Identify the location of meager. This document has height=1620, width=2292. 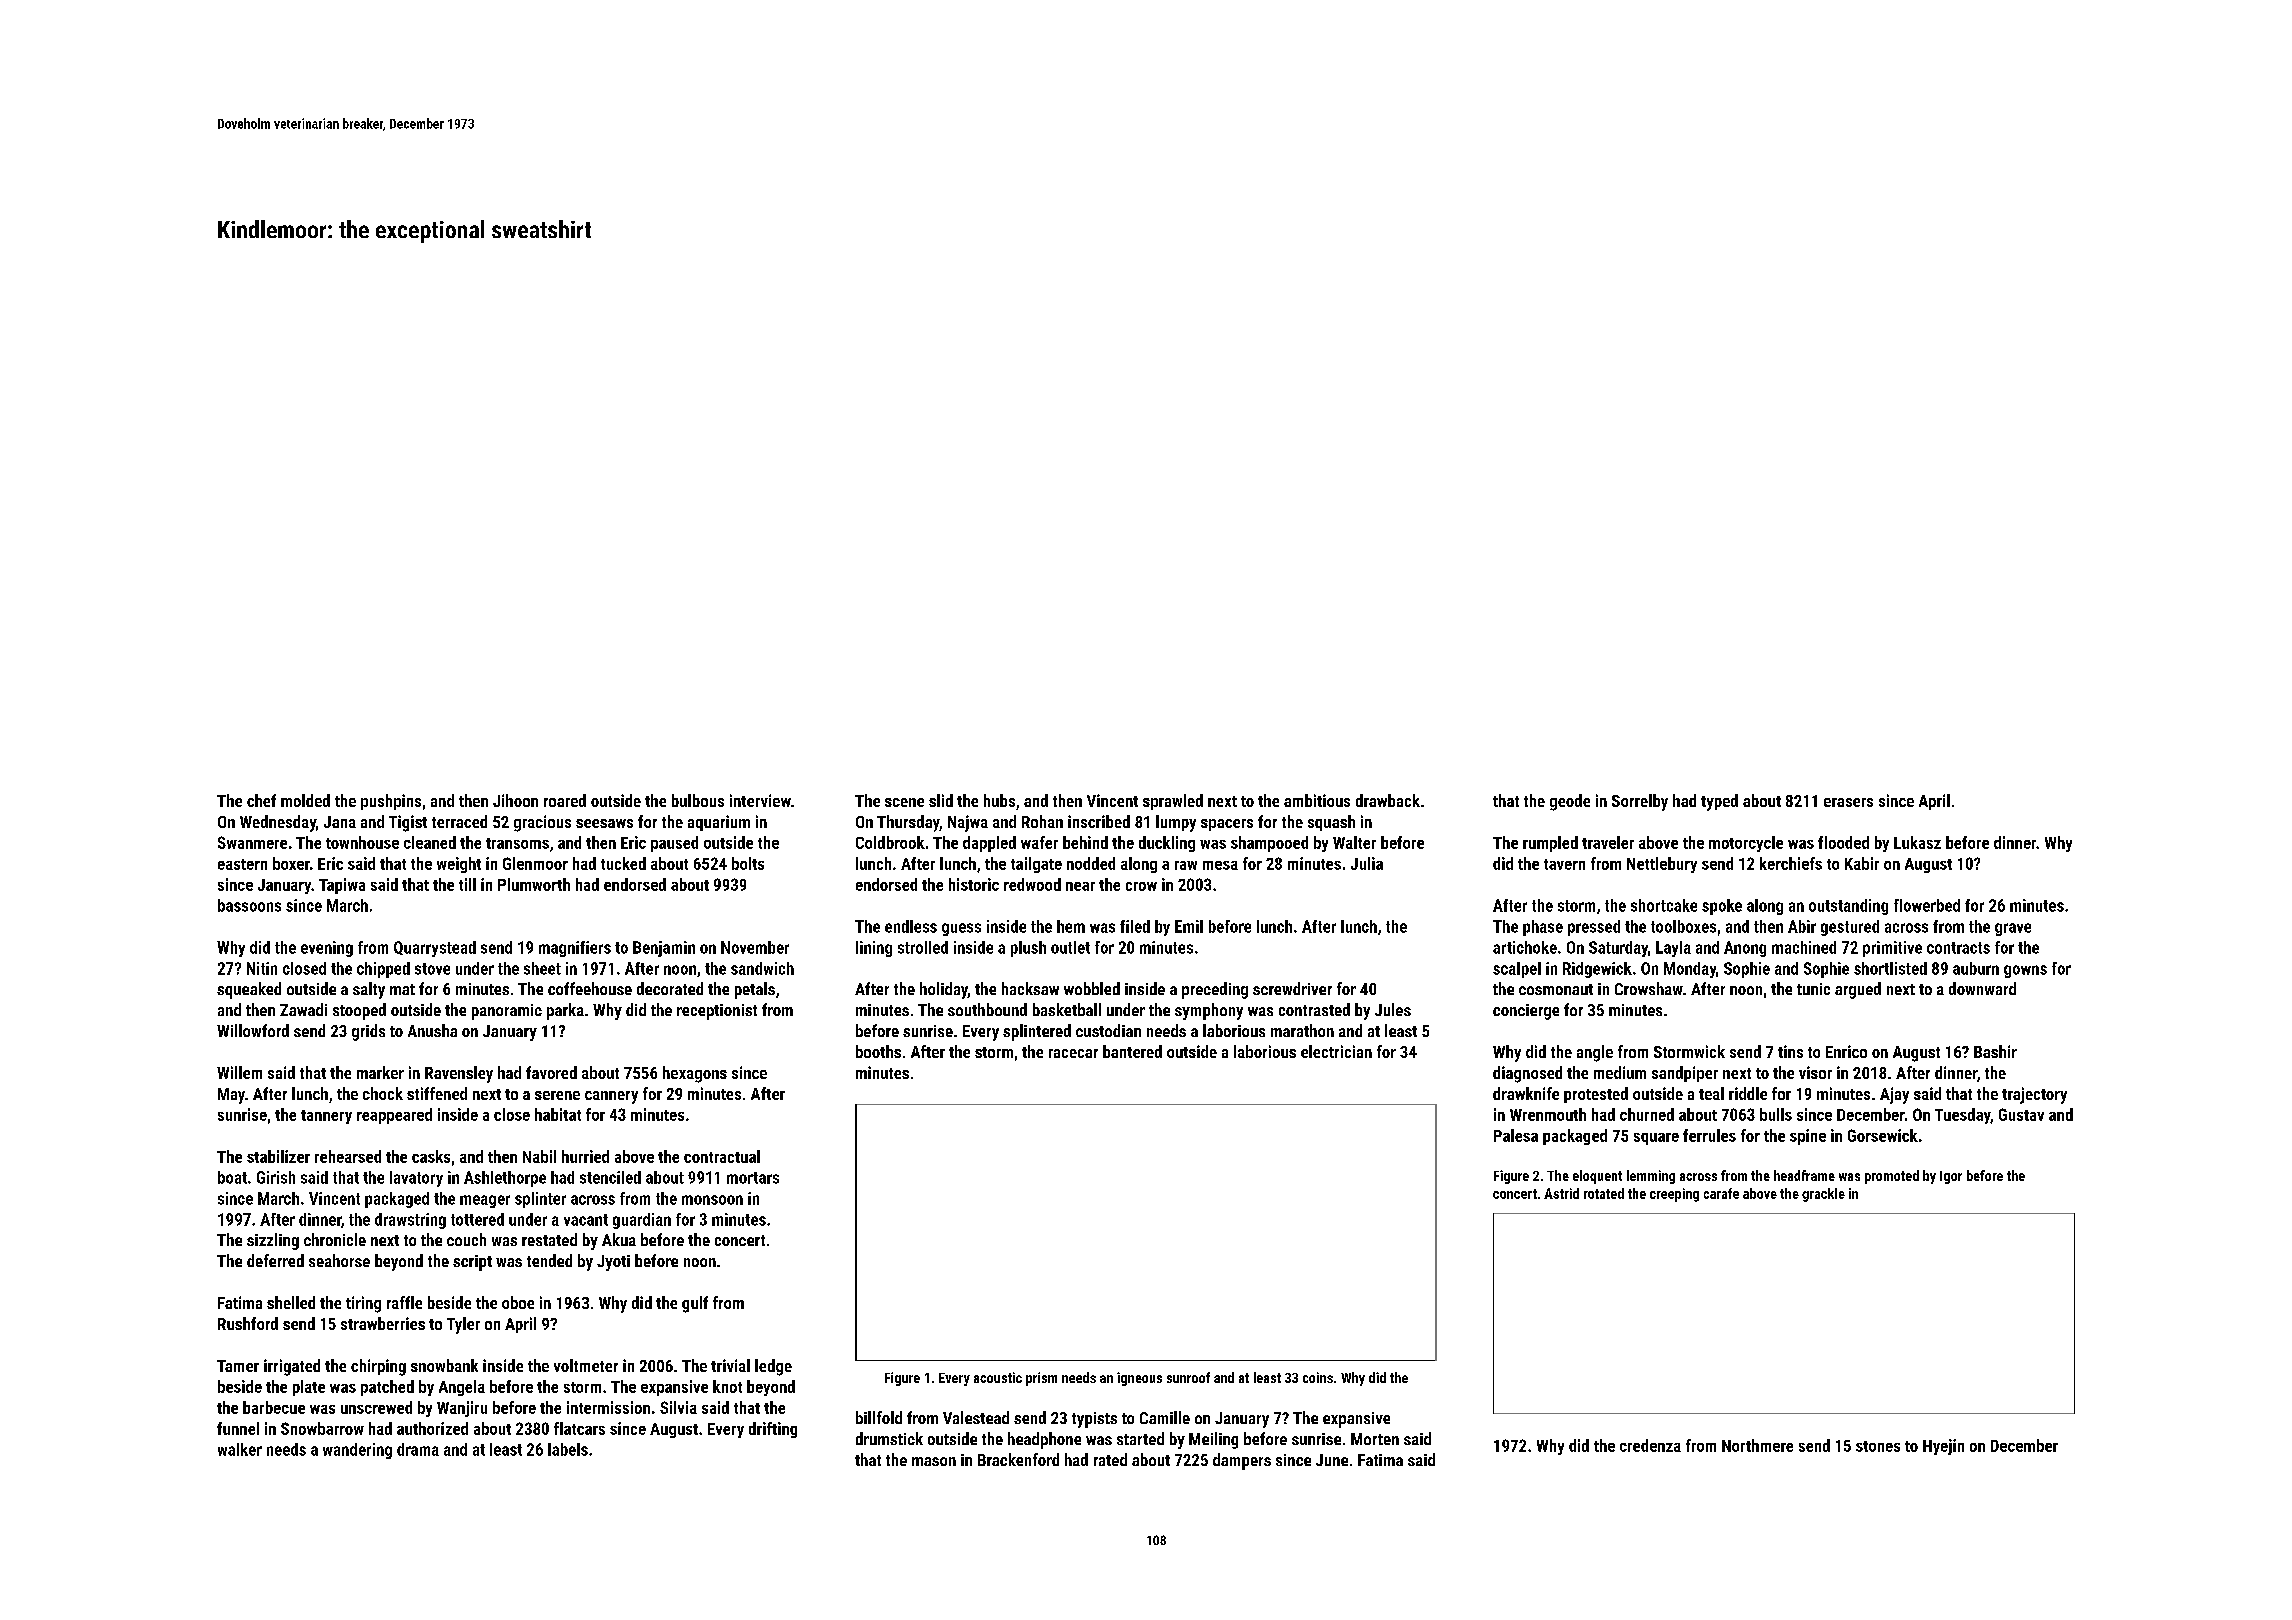
(485, 1201).
